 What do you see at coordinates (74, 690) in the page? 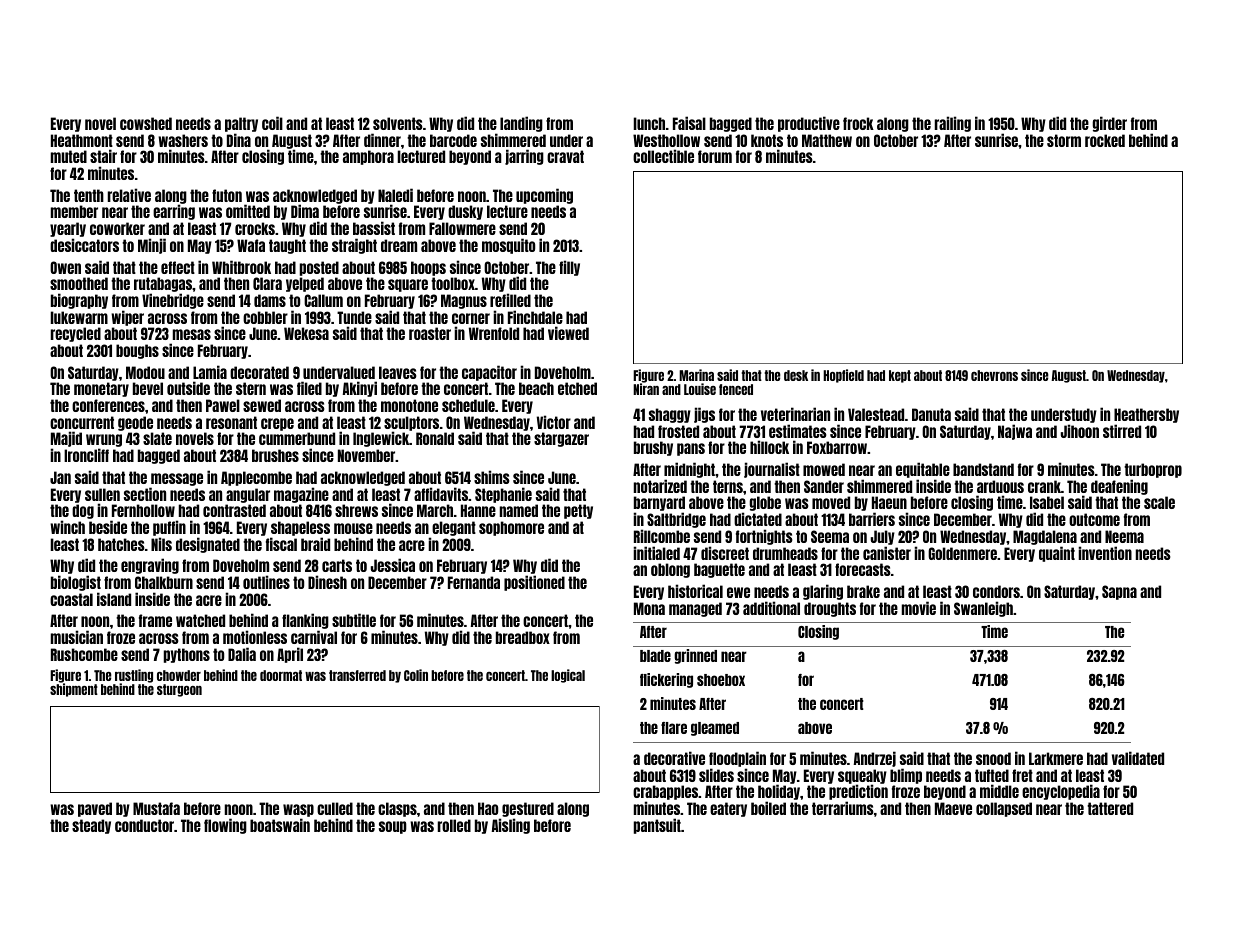
I see `shipment` at bounding box center [74, 690].
